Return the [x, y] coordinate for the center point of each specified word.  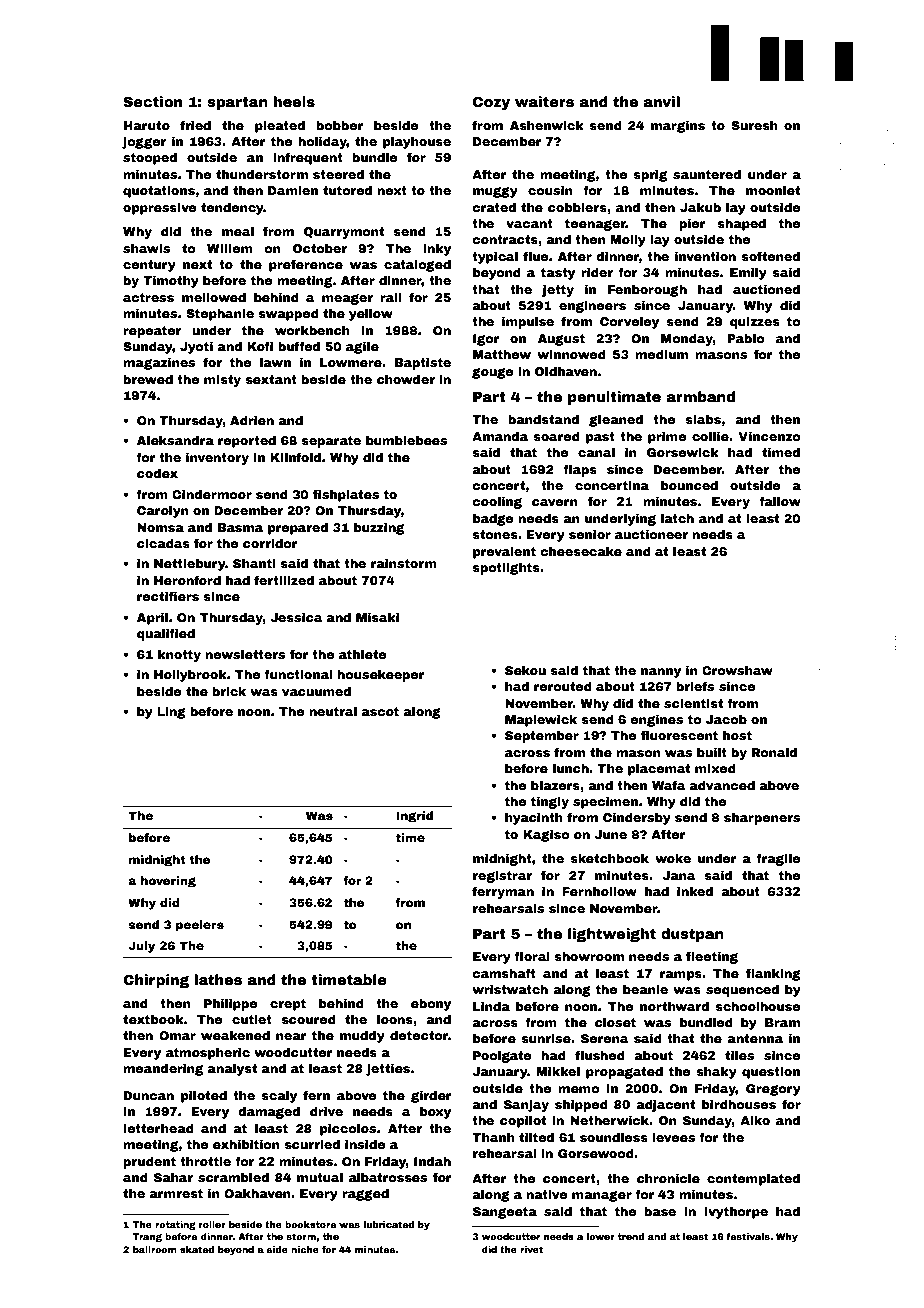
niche [305, 1249]
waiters [544, 101]
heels [294, 101]
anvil [661, 101]
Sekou [525, 670]
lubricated [389, 1224]
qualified [166, 634]
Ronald [774, 752]
